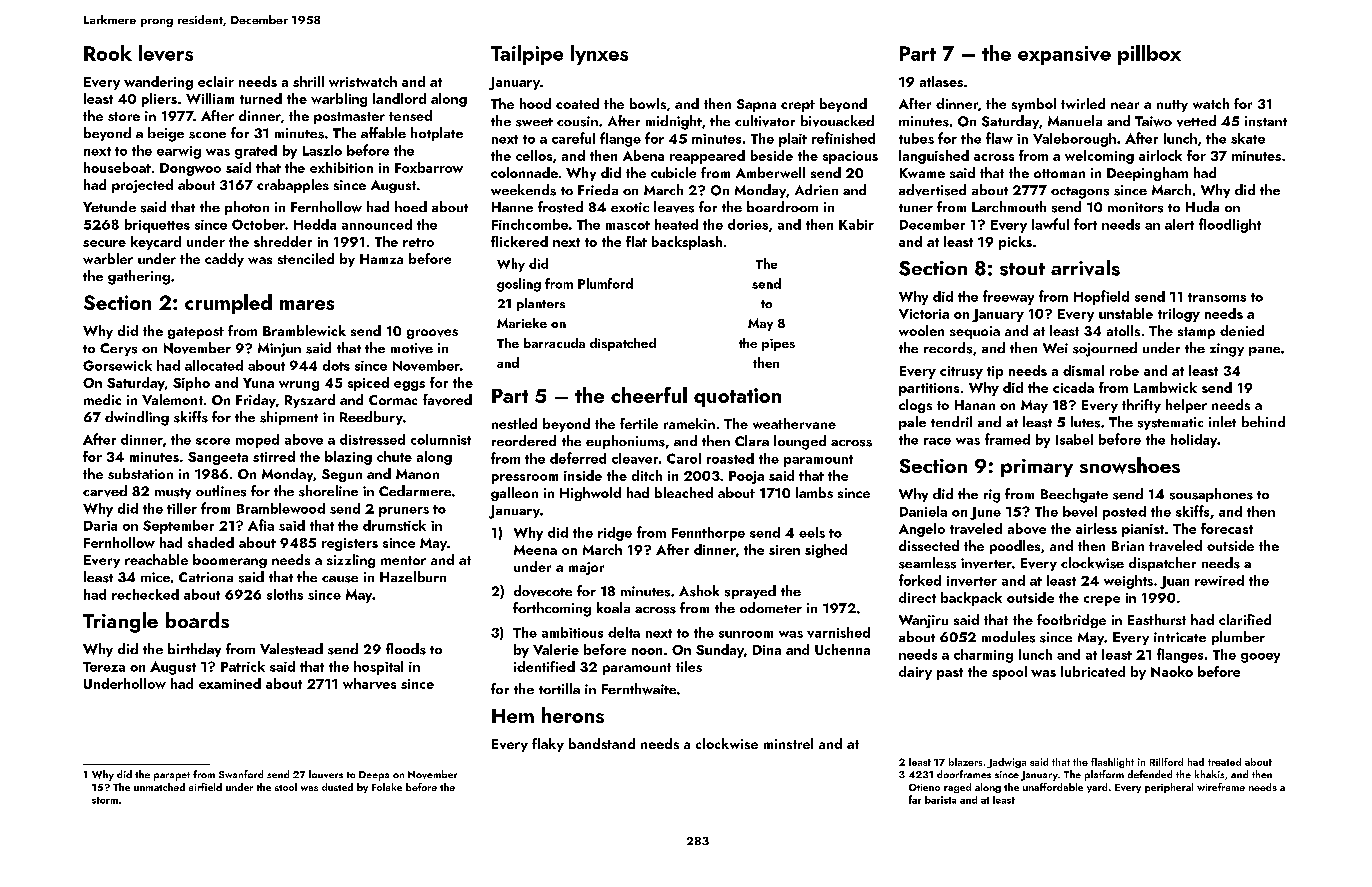 The width and height of the page is (1372, 887). Describe the element at coordinates (599, 55) in the page. I see `lynxes` at that location.
